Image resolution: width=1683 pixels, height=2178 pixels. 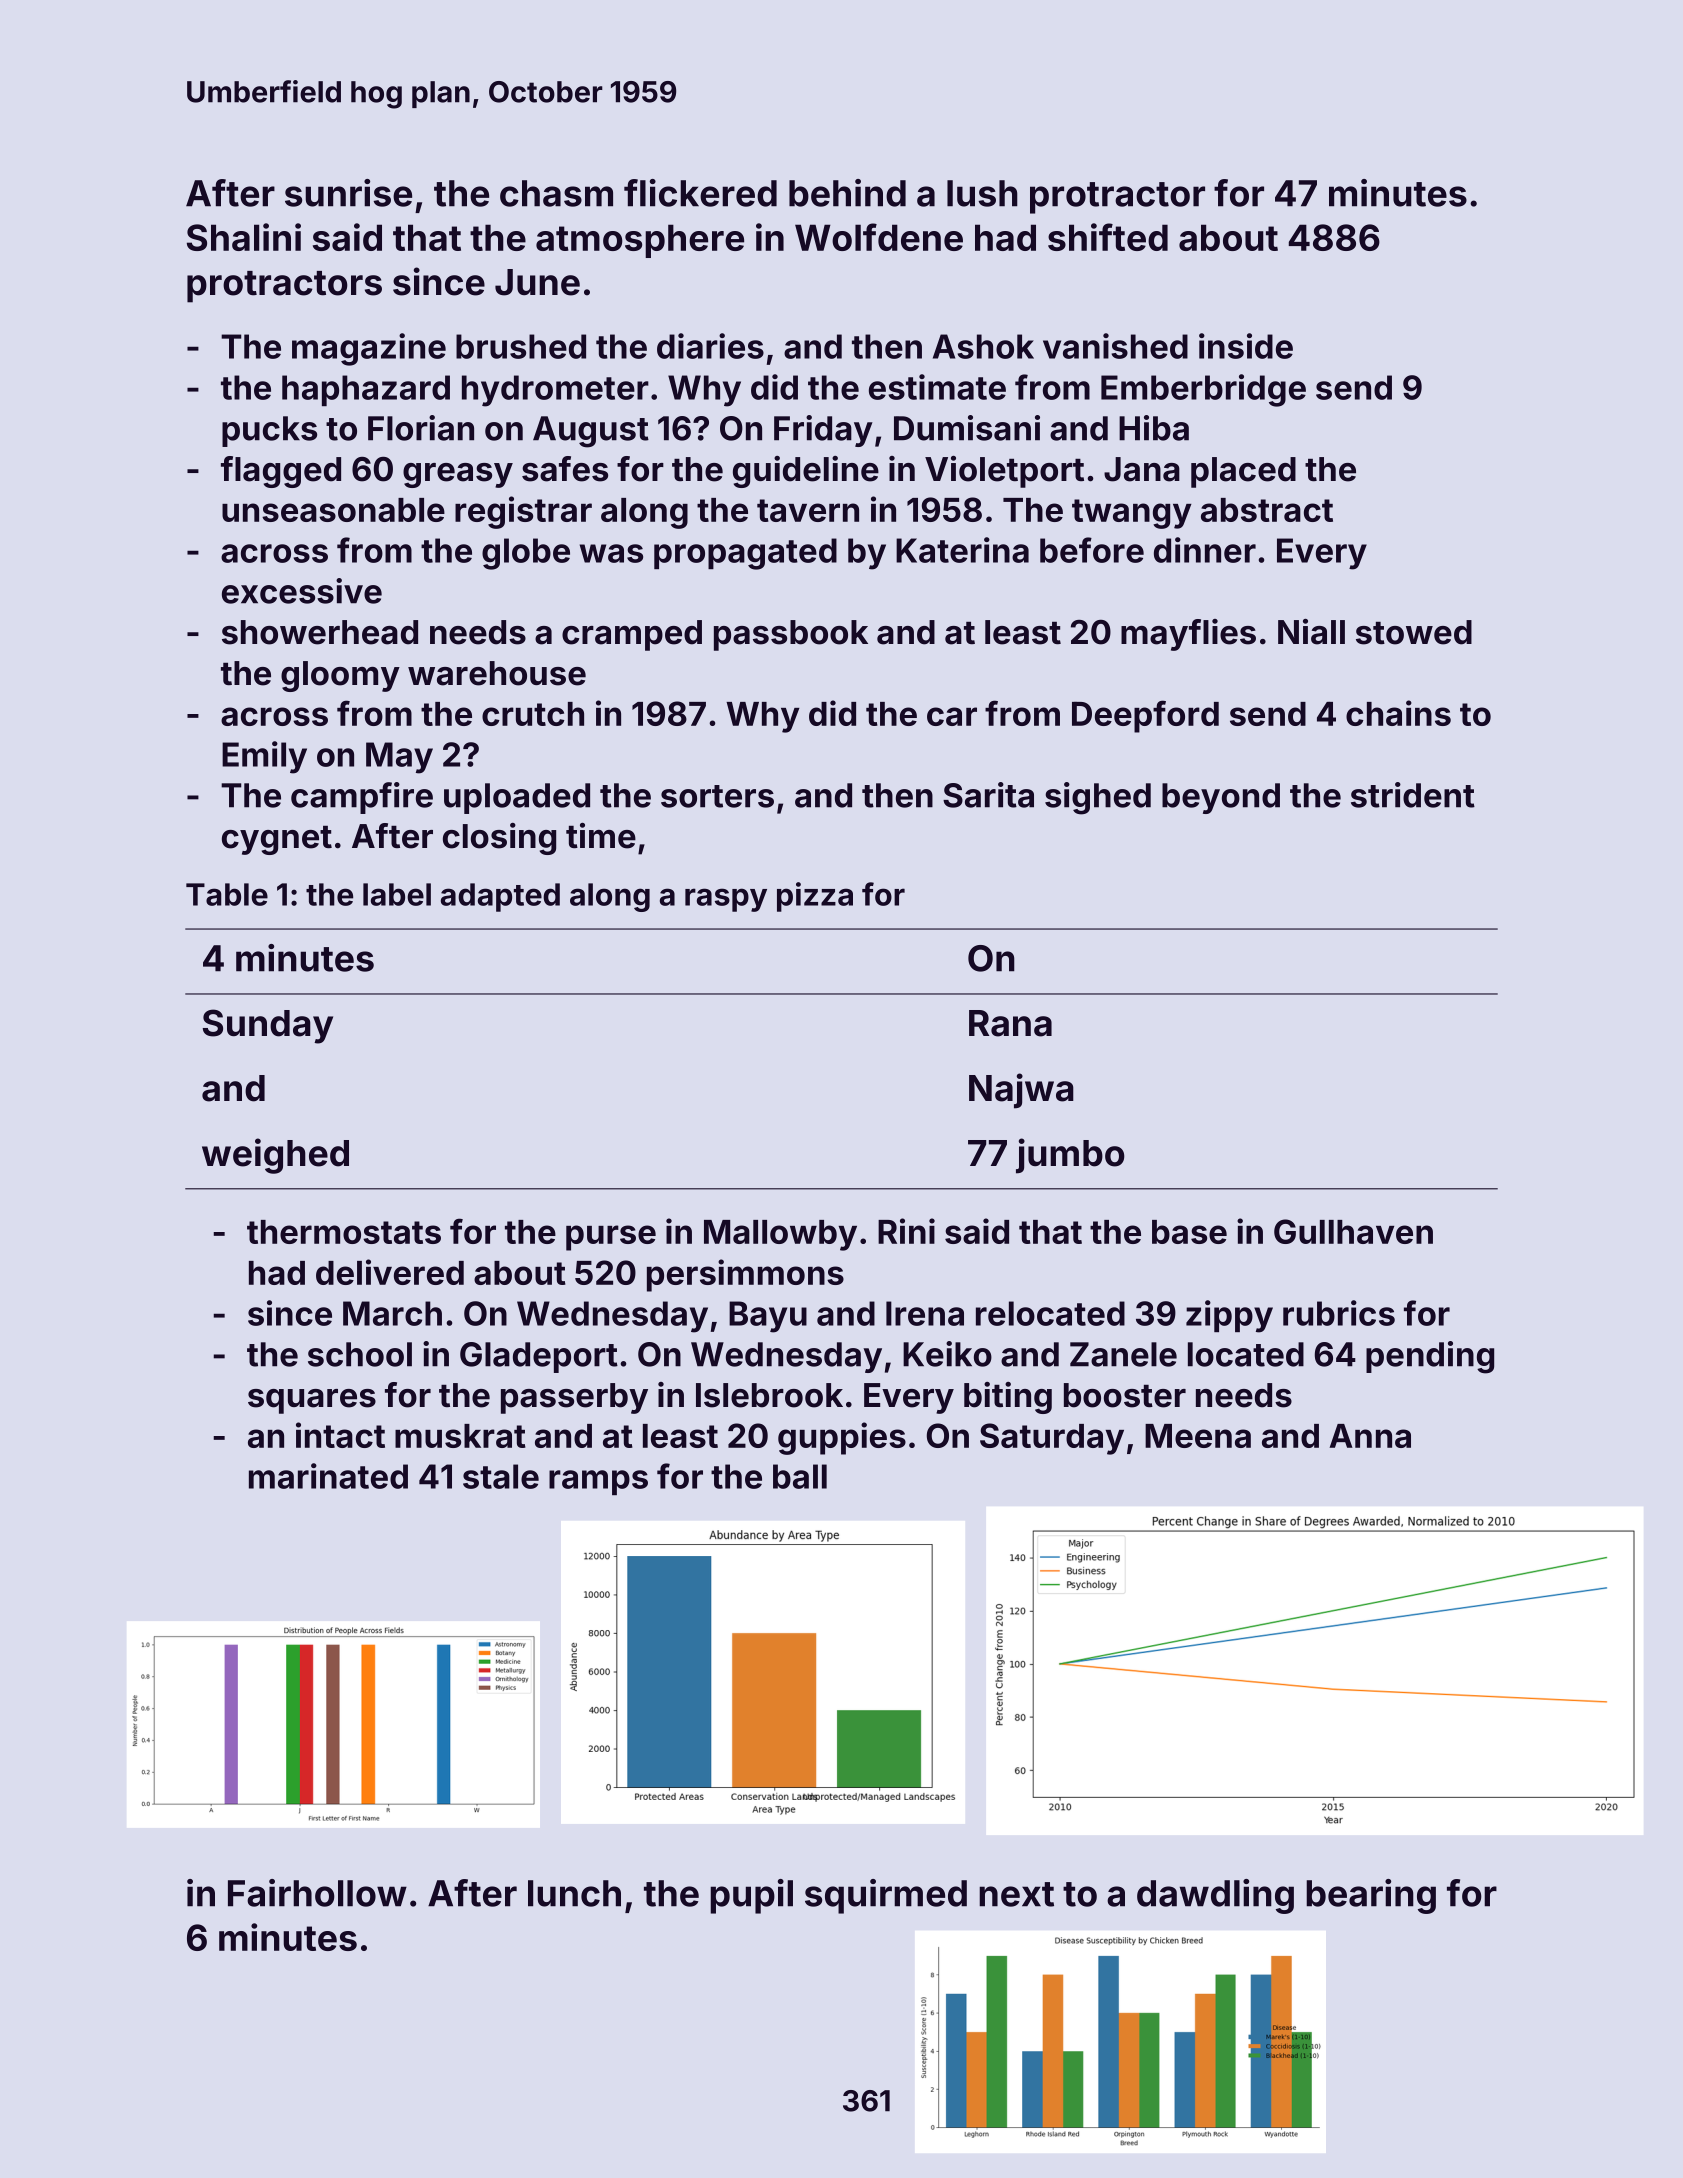 I want to click on inside, so click(x=1246, y=346).
